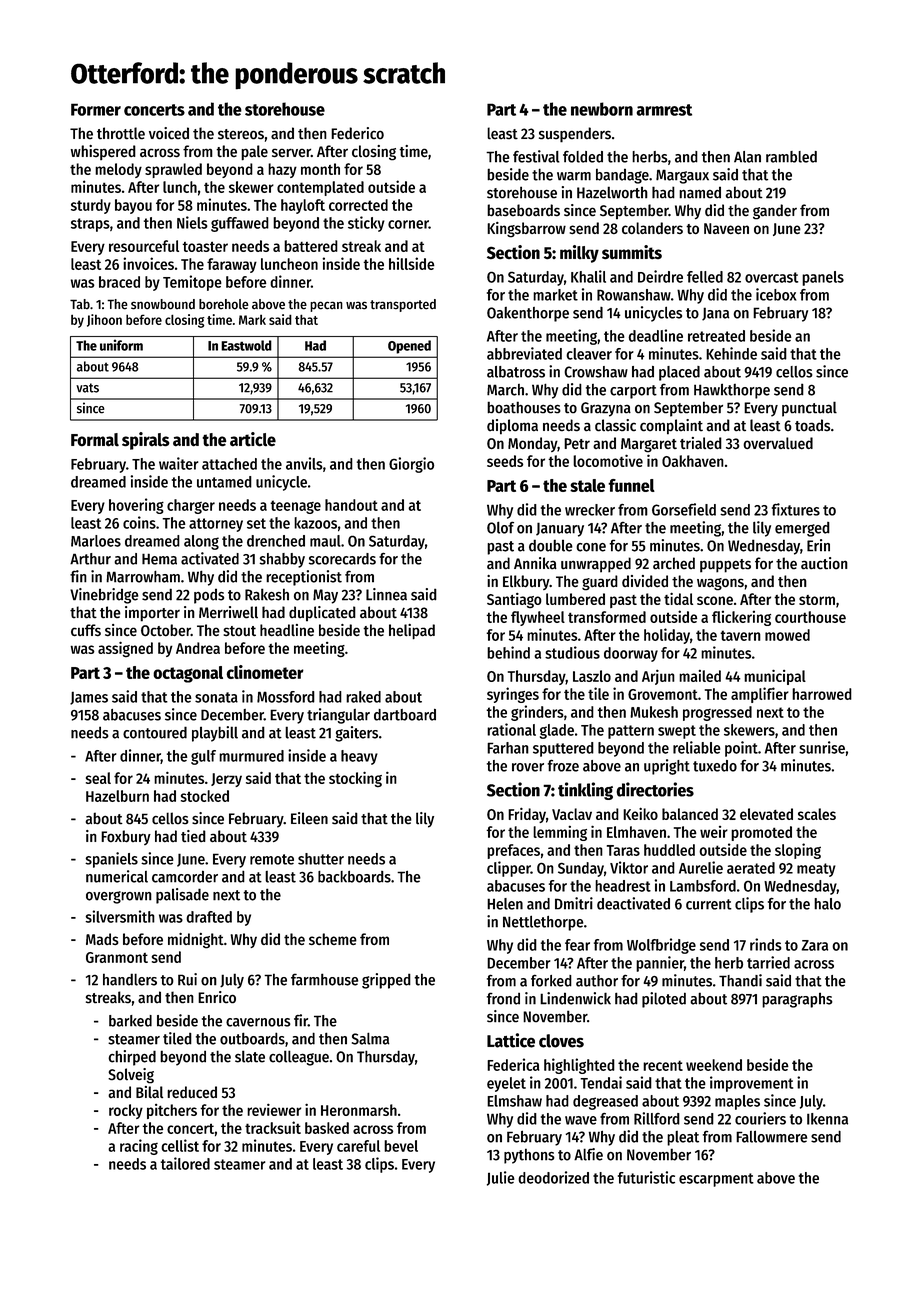 Image resolution: width=924 pixels, height=1314 pixels. I want to click on Federico, so click(357, 133).
